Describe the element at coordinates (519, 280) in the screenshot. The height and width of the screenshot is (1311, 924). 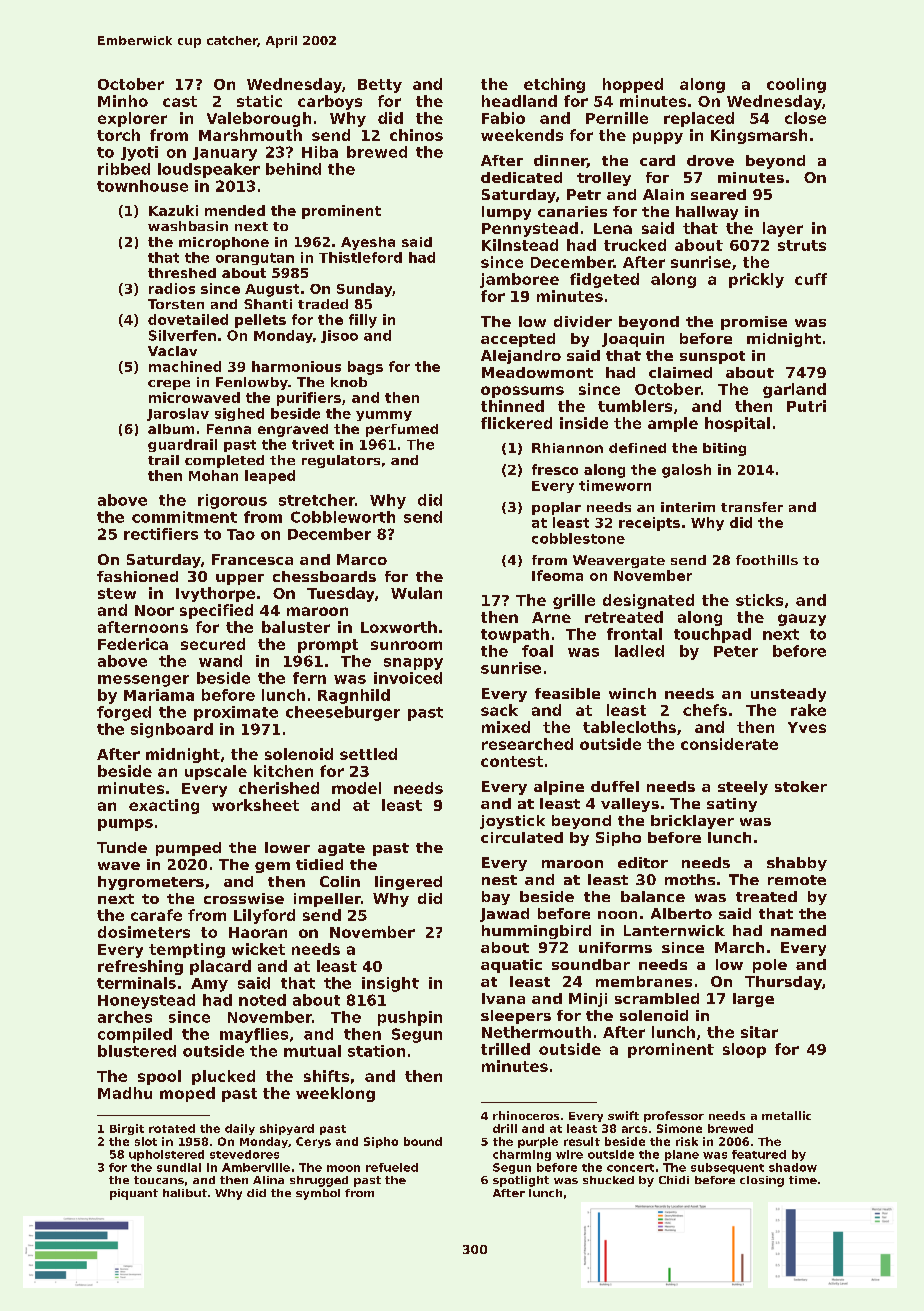
I see `jamboree` at that location.
